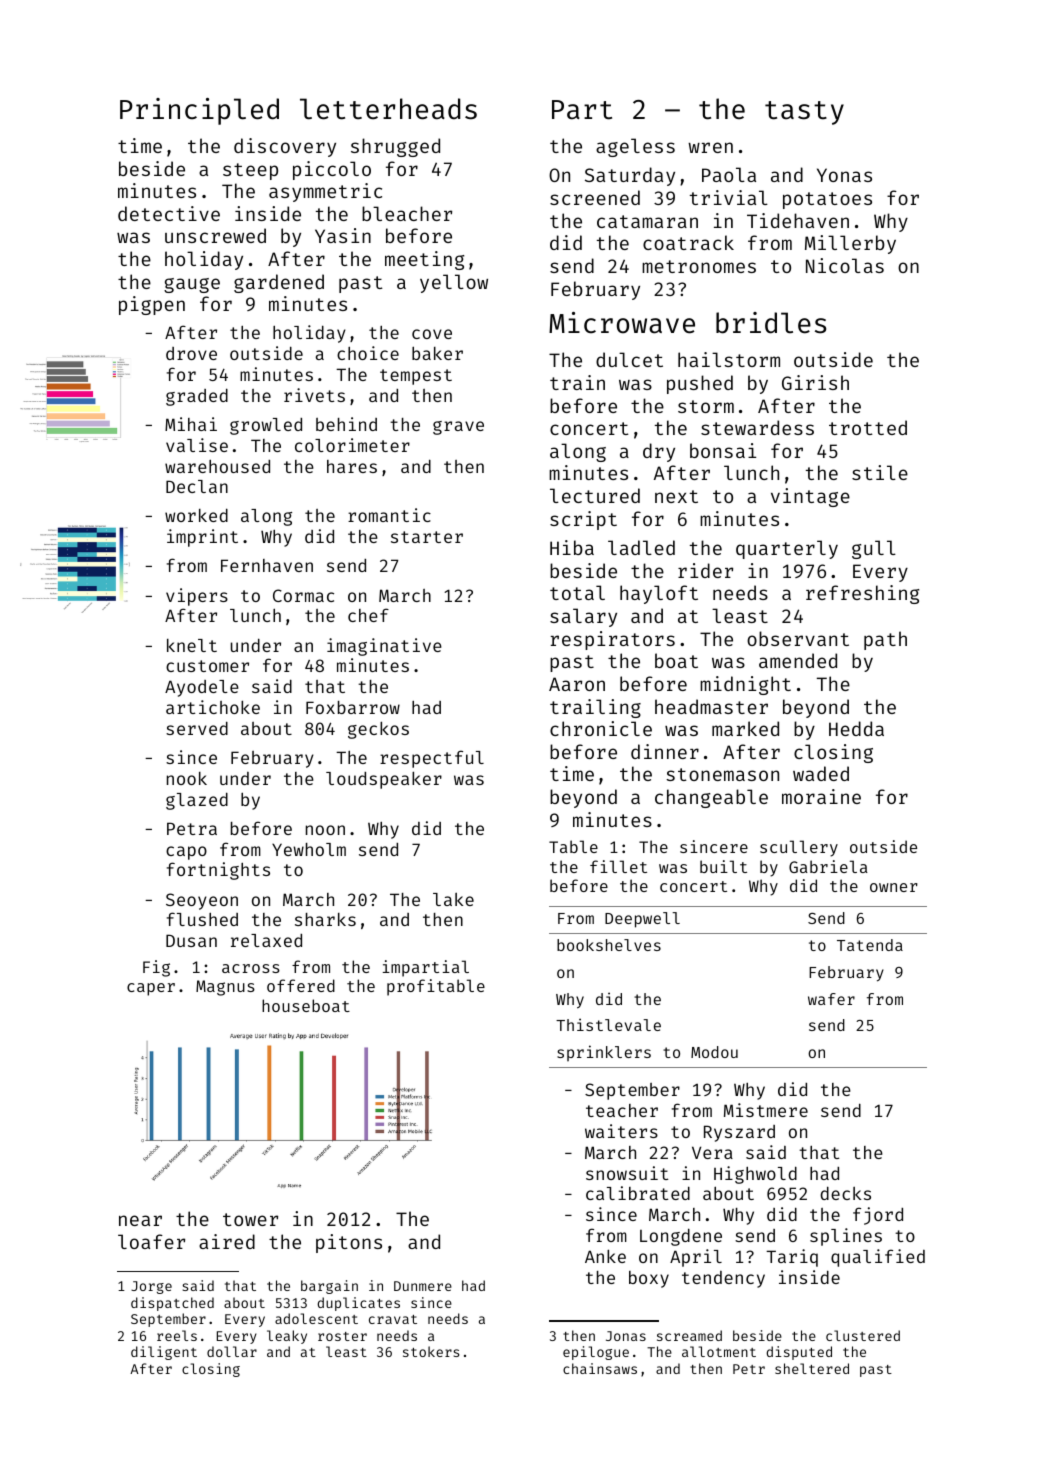 The image size is (1044, 1482). I want to click on refreshing, so click(862, 594).
